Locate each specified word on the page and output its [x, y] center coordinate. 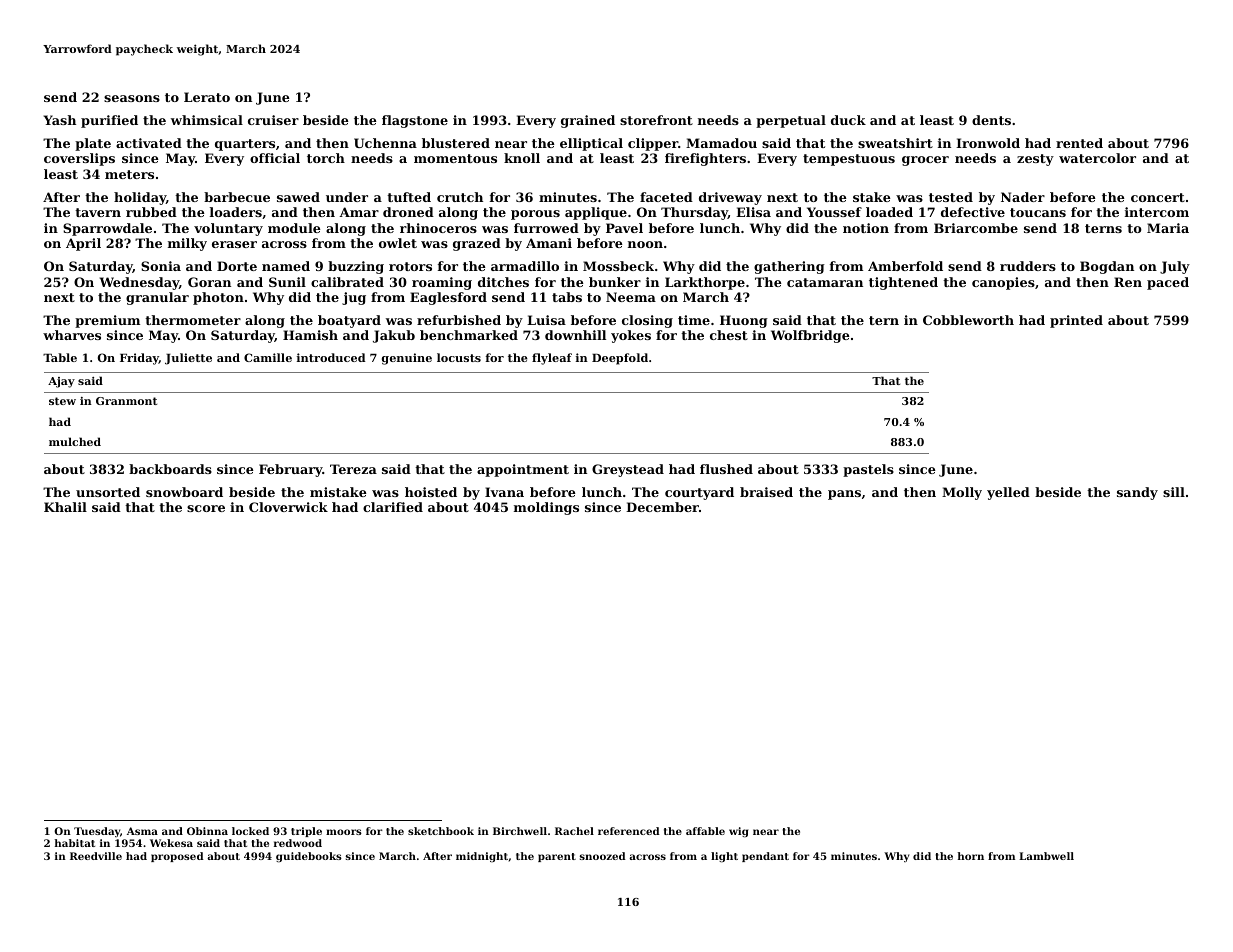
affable [705, 831]
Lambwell [1046, 856]
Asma [142, 831]
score [206, 508]
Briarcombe [976, 228]
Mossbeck [618, 266]
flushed [726, 469]
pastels [868, 470]
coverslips [79, 159]
